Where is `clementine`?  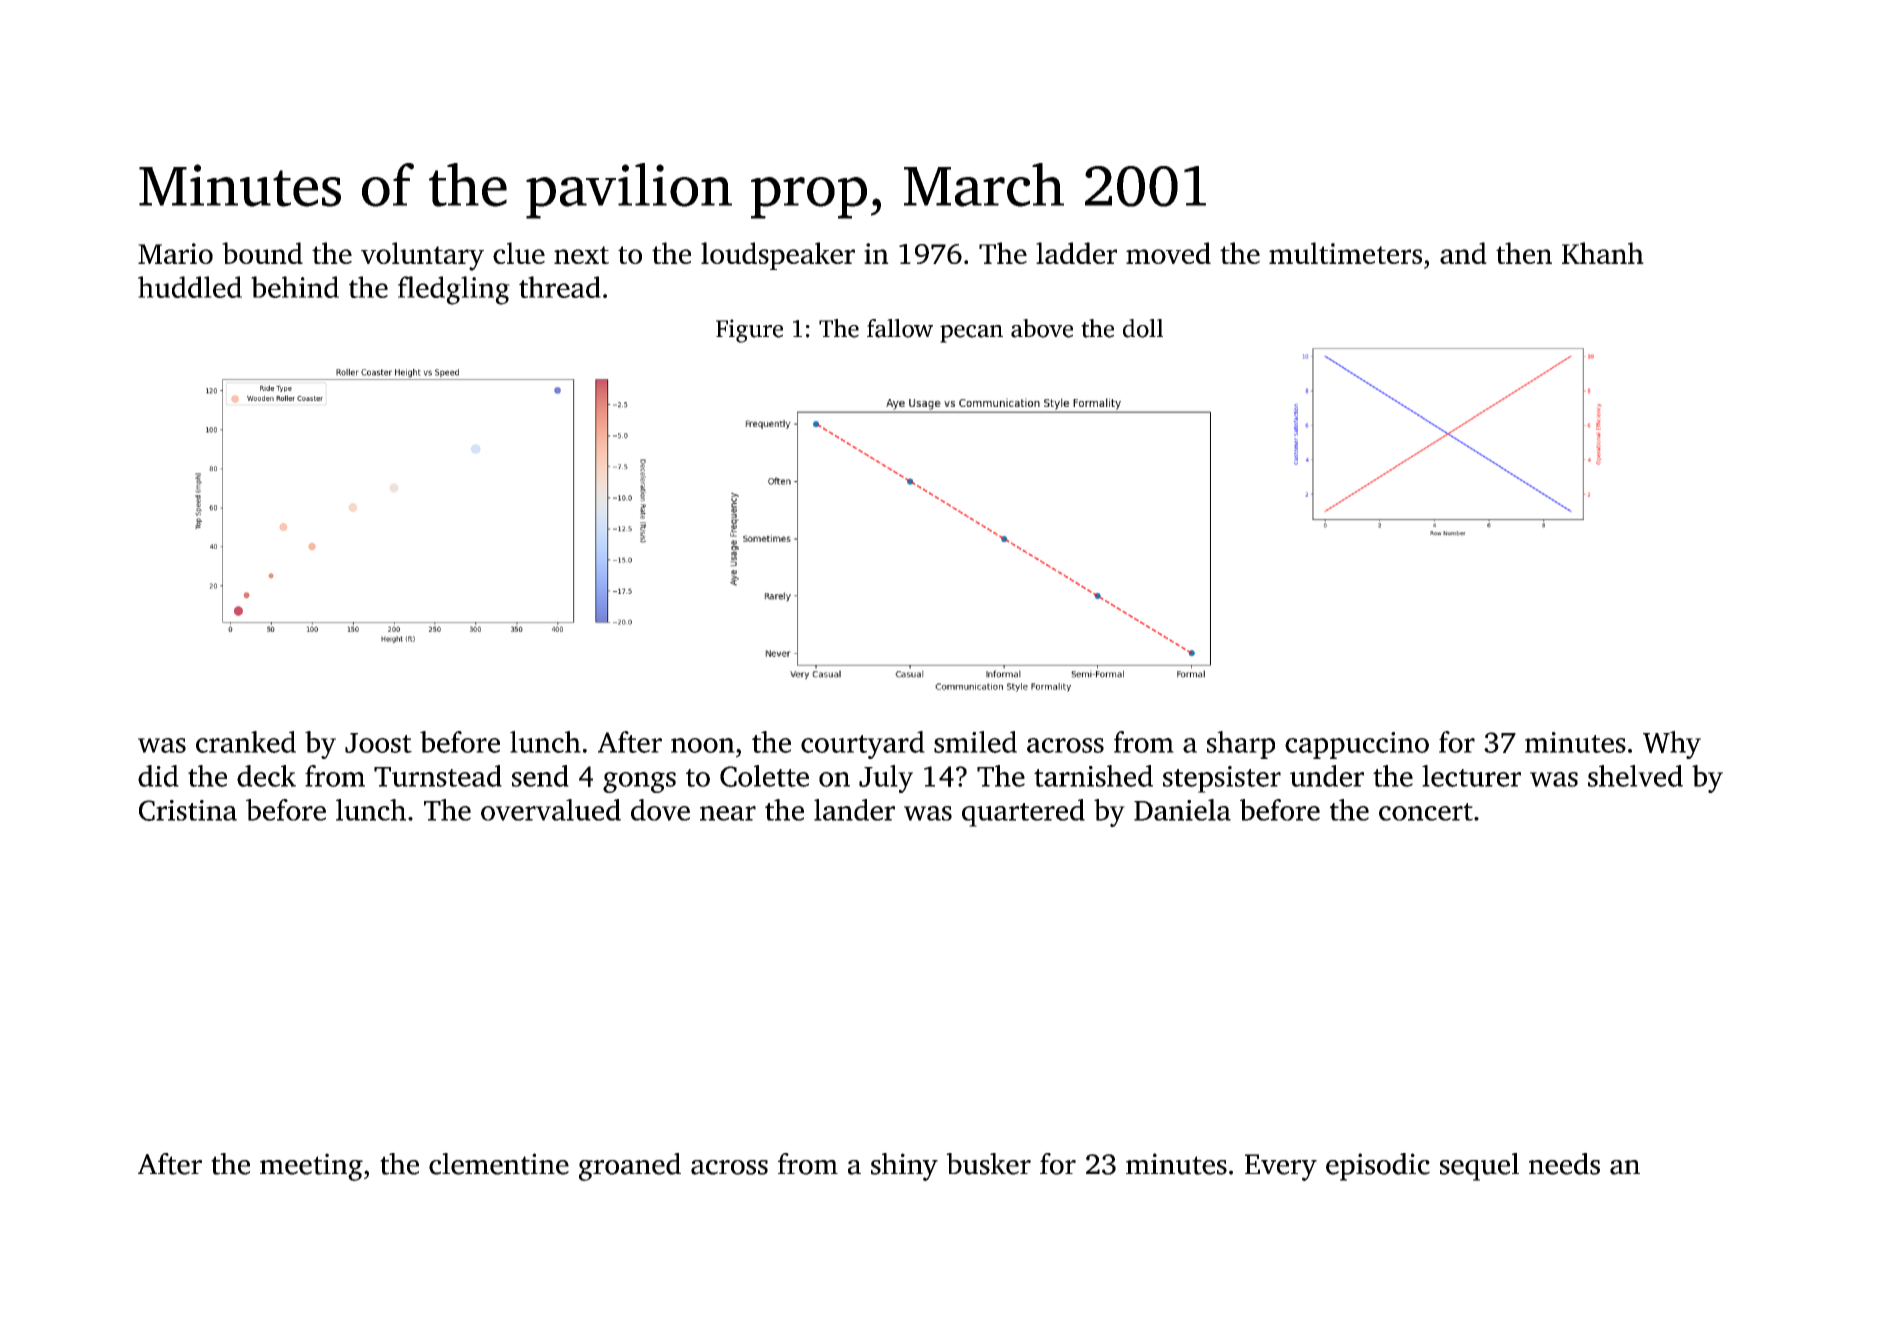
clementine is located at coordinates (499, 1164).
